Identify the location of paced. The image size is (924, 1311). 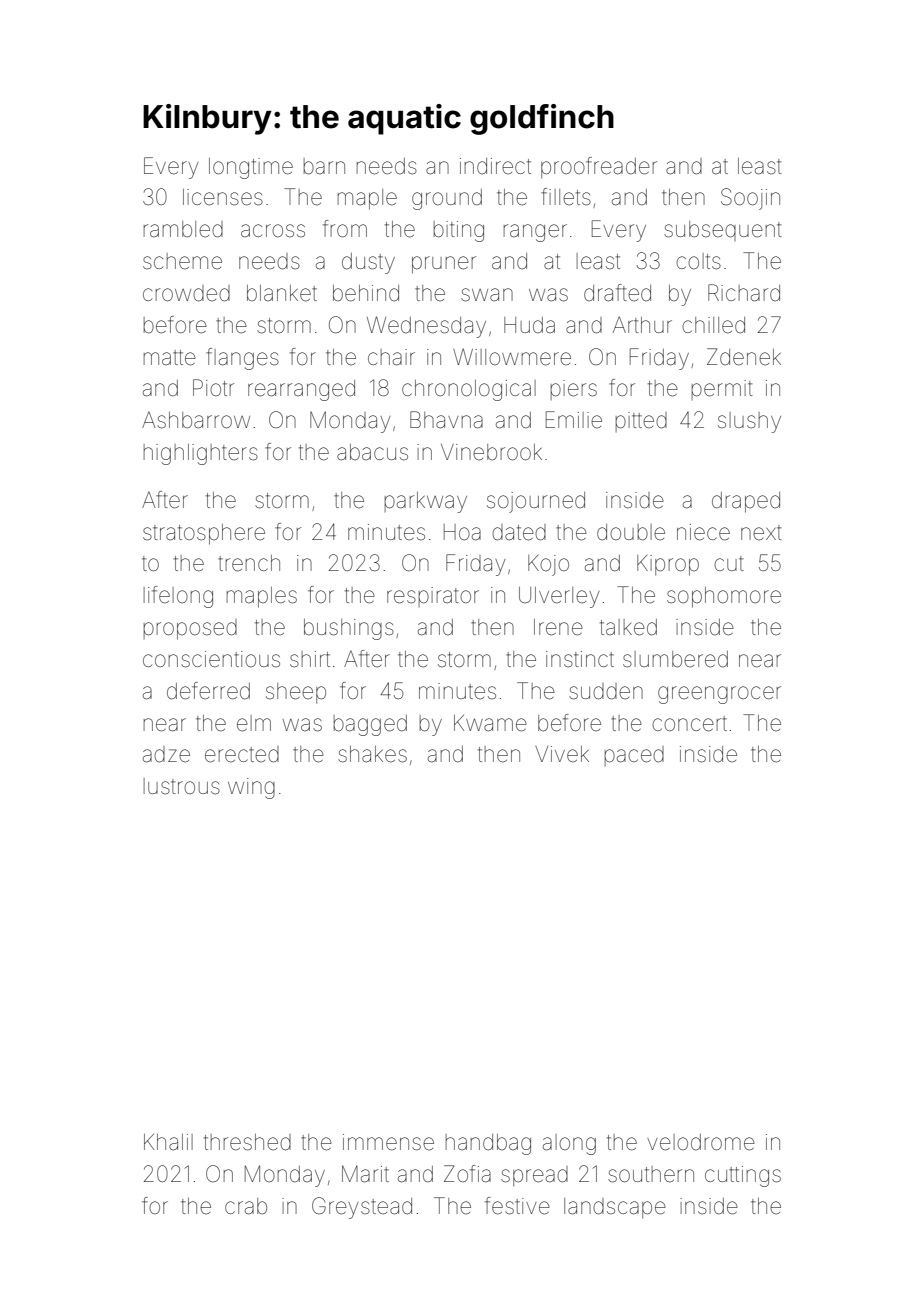
(634, 756).
